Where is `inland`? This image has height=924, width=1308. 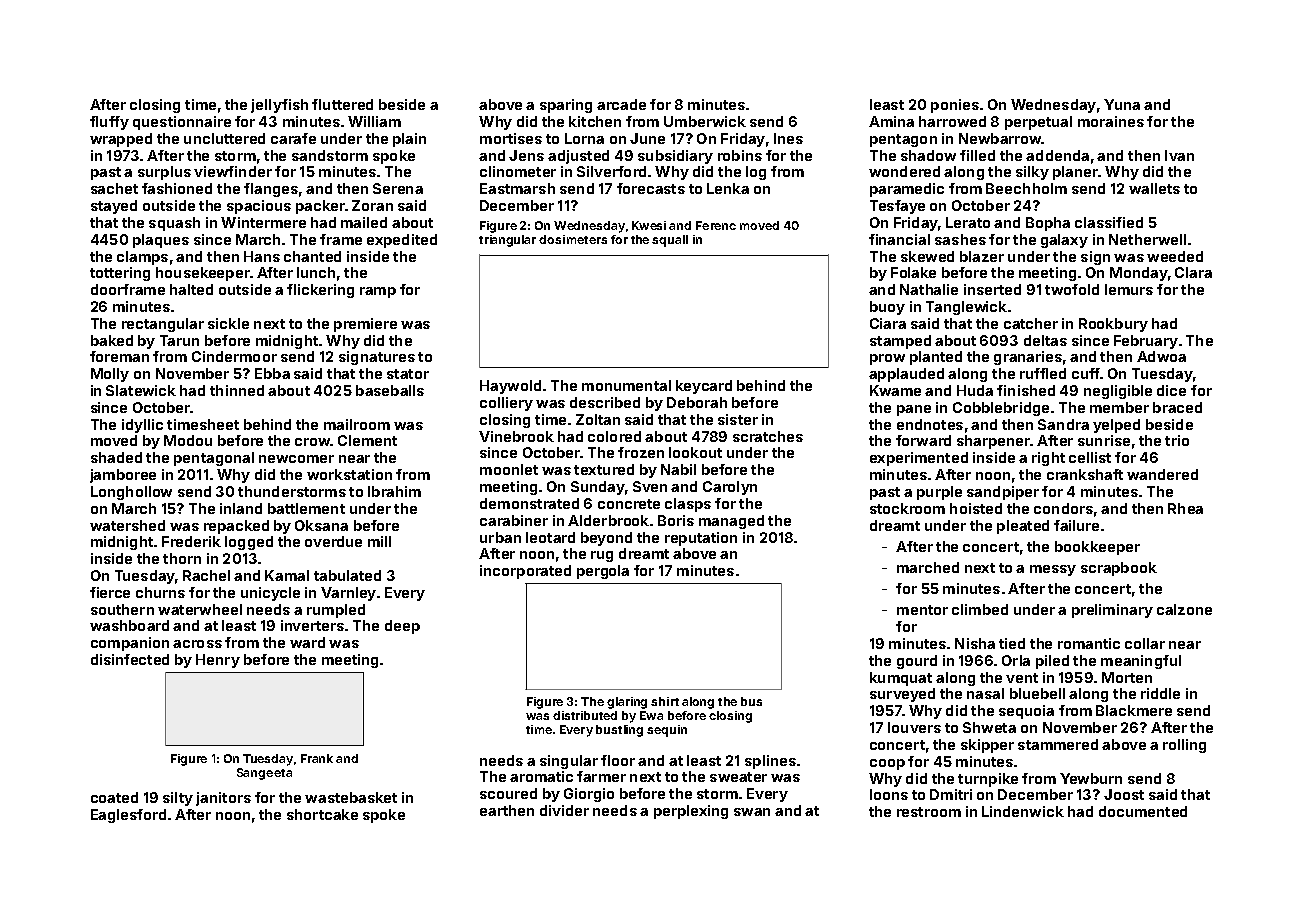 inland is located at coordinates (241, 508).
